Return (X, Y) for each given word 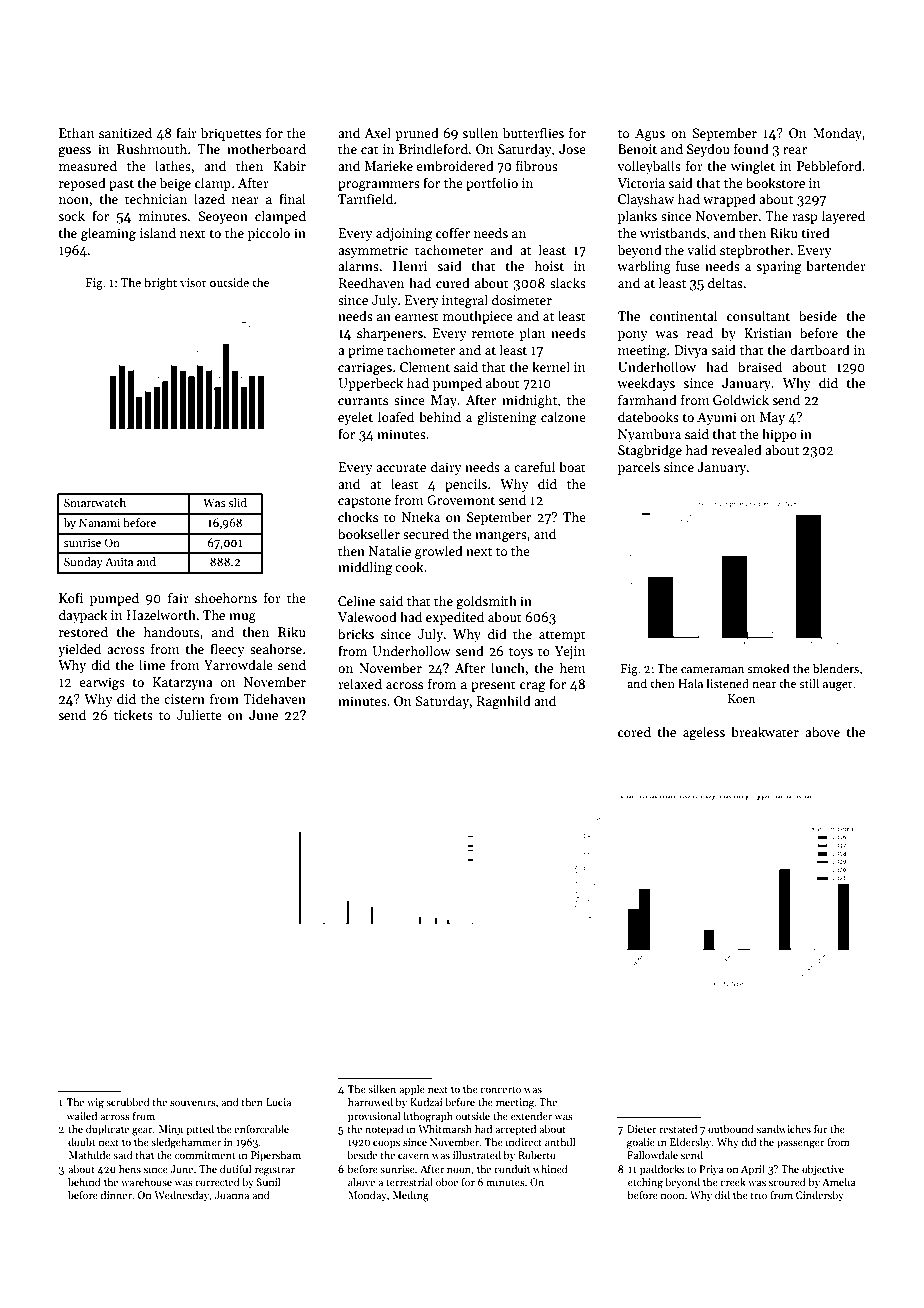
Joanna (232, 1195)
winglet (753, 167)
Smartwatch (95, 502)
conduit (512, 1169)
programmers (379, 186)
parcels (639, 468)
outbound (731, 1129)
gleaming (108, 234)
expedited (455, 618)
